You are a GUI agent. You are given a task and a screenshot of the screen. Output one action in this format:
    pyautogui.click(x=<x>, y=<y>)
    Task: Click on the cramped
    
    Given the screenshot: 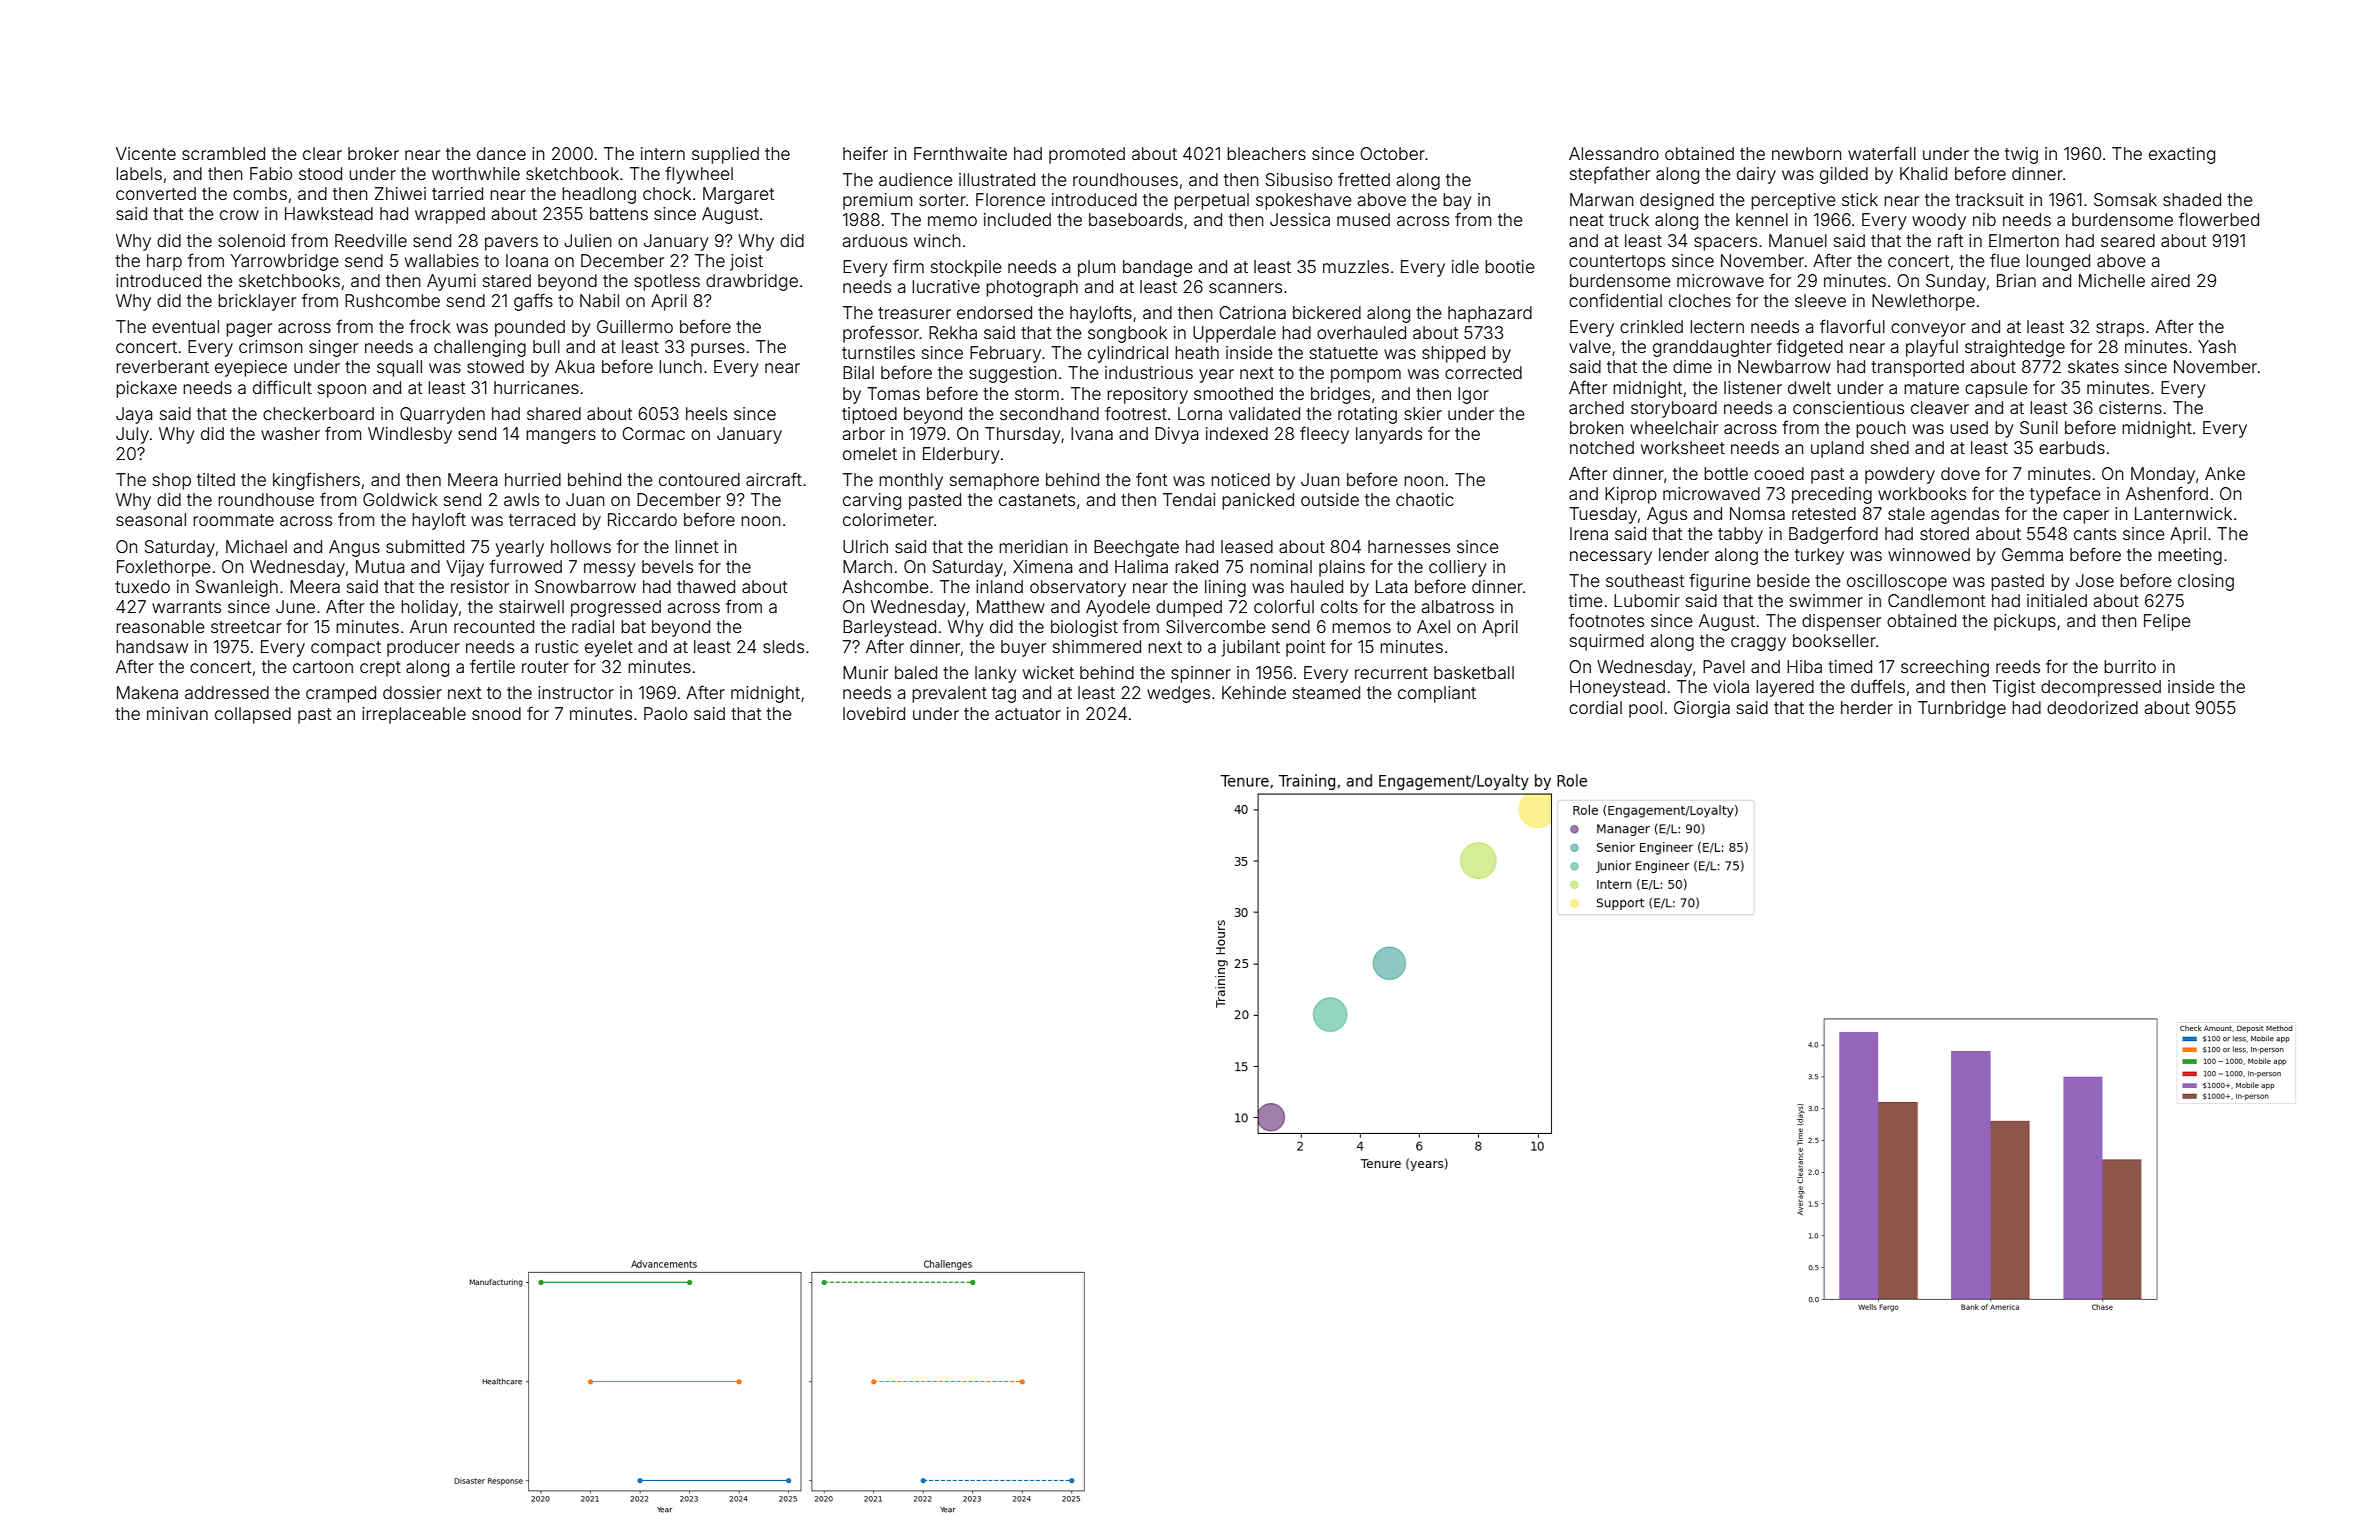 What is the action you would take?
    pyautogui.click(x=341, y=694)
